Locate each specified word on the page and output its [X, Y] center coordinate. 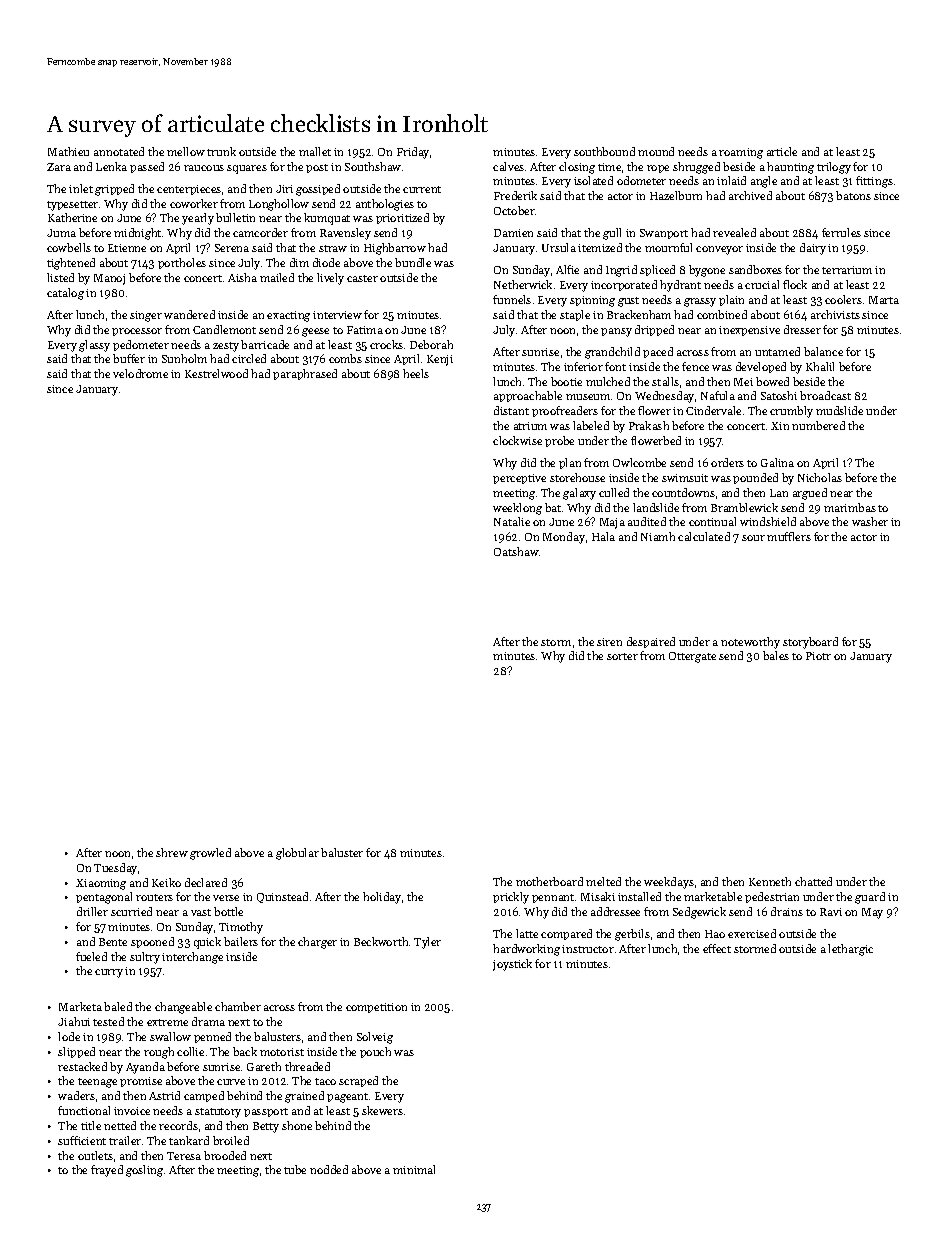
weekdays [669, 883]
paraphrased [305, 374]
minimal [414, 1169]
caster [362, 278]
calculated [704, 536]
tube [295, 1169]
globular [297, 854]
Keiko [166, 882]
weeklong [517, 509]
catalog [65, 294]
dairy [813, 249]
